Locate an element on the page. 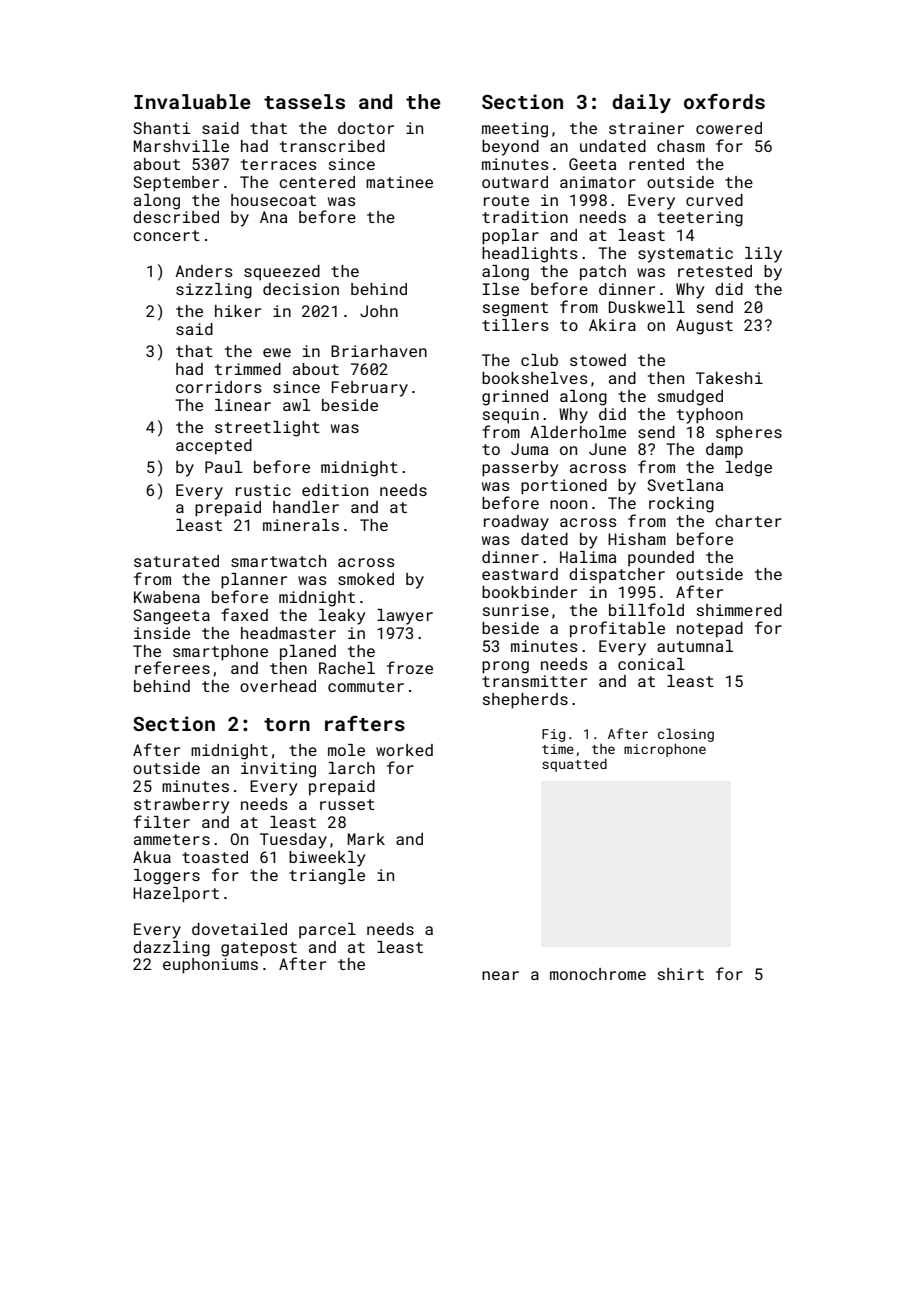 This document has width=924, height=1314. shirt is located at coordinates (681, 974).
